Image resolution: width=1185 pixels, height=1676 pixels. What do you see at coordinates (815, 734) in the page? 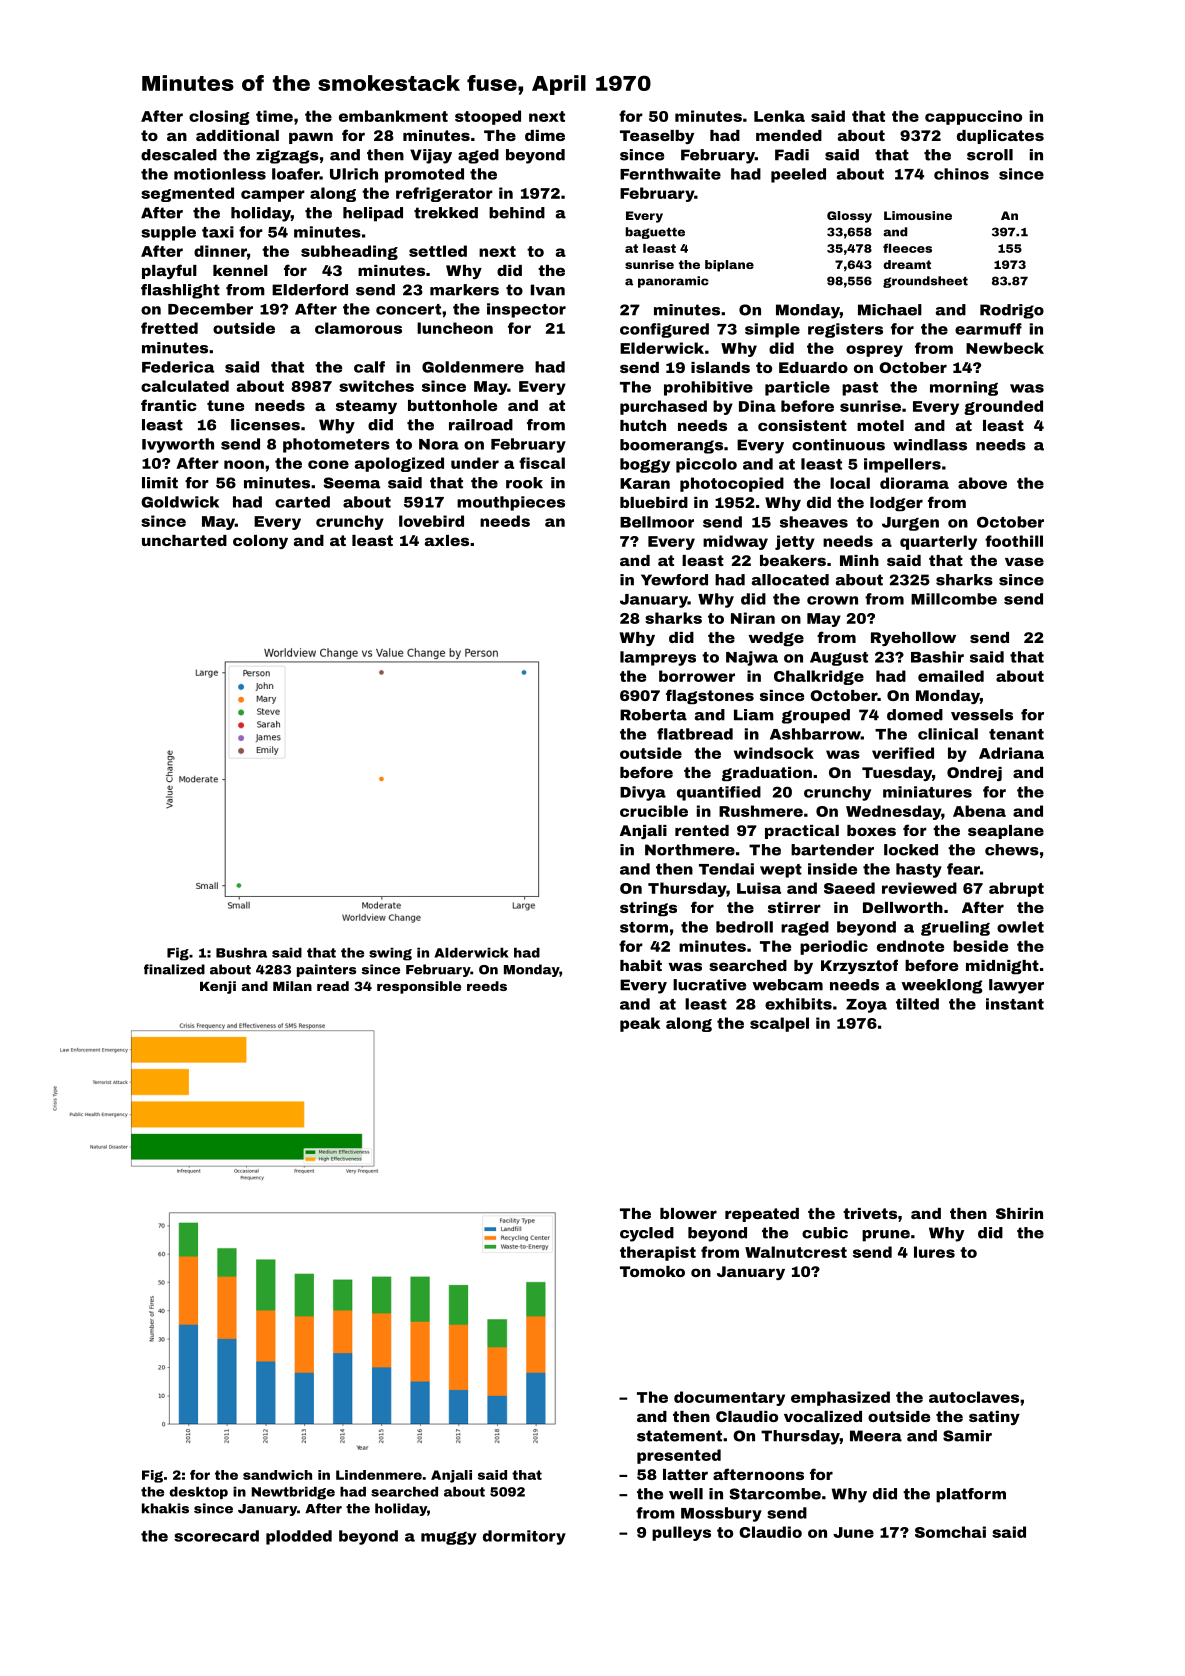
I see `Ashbarrow` at bounding box center [815, 734].
